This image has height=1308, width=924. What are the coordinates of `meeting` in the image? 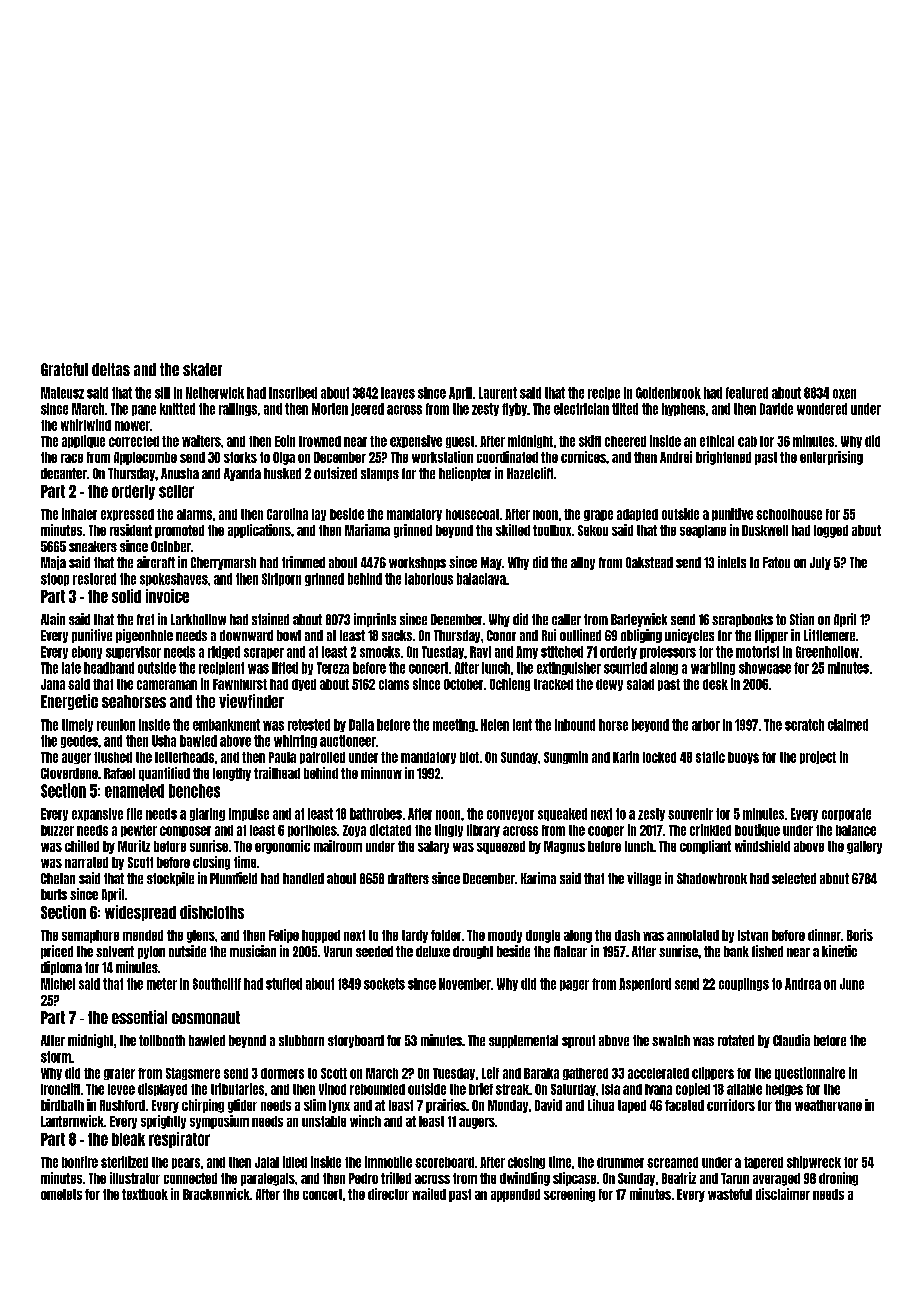 It's located at (454, 725).
